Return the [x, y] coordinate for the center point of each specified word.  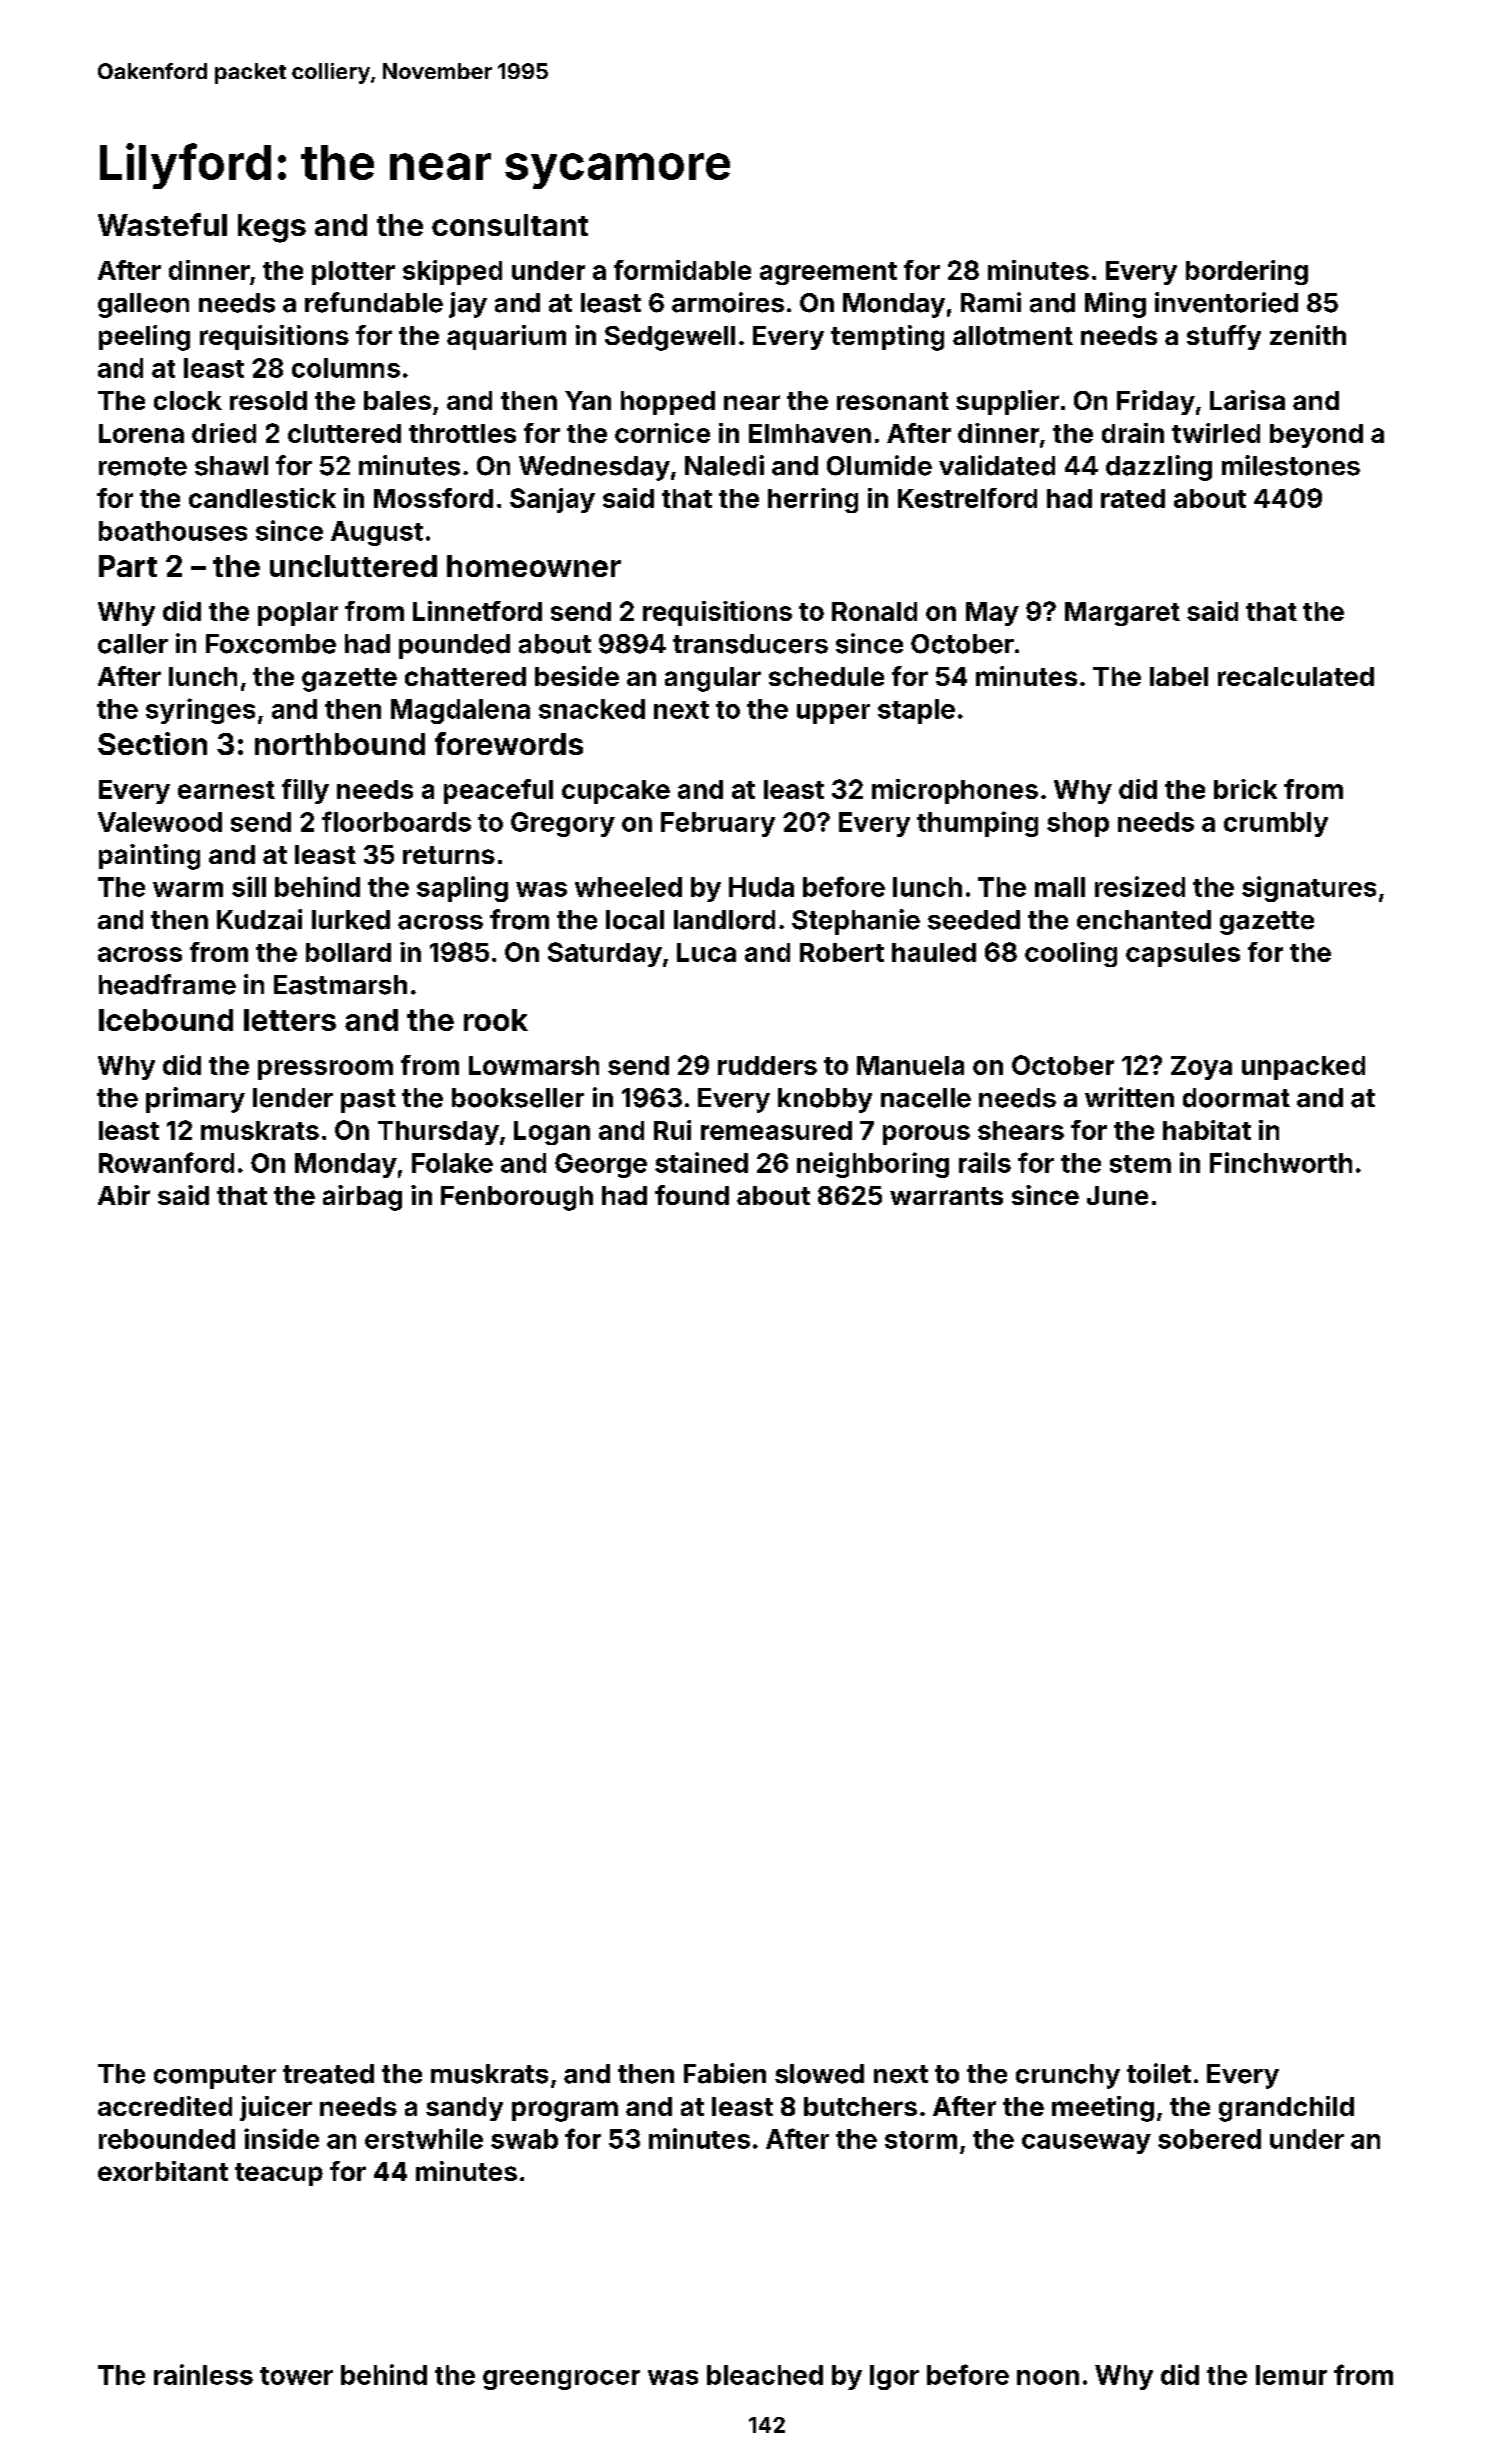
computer [215, 2077]
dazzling [1159, 468]
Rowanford [166, 1162]
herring [813, 500]
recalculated [1296, 676]
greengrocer [561, 2380]
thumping [977, 824]
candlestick [262, 498]
